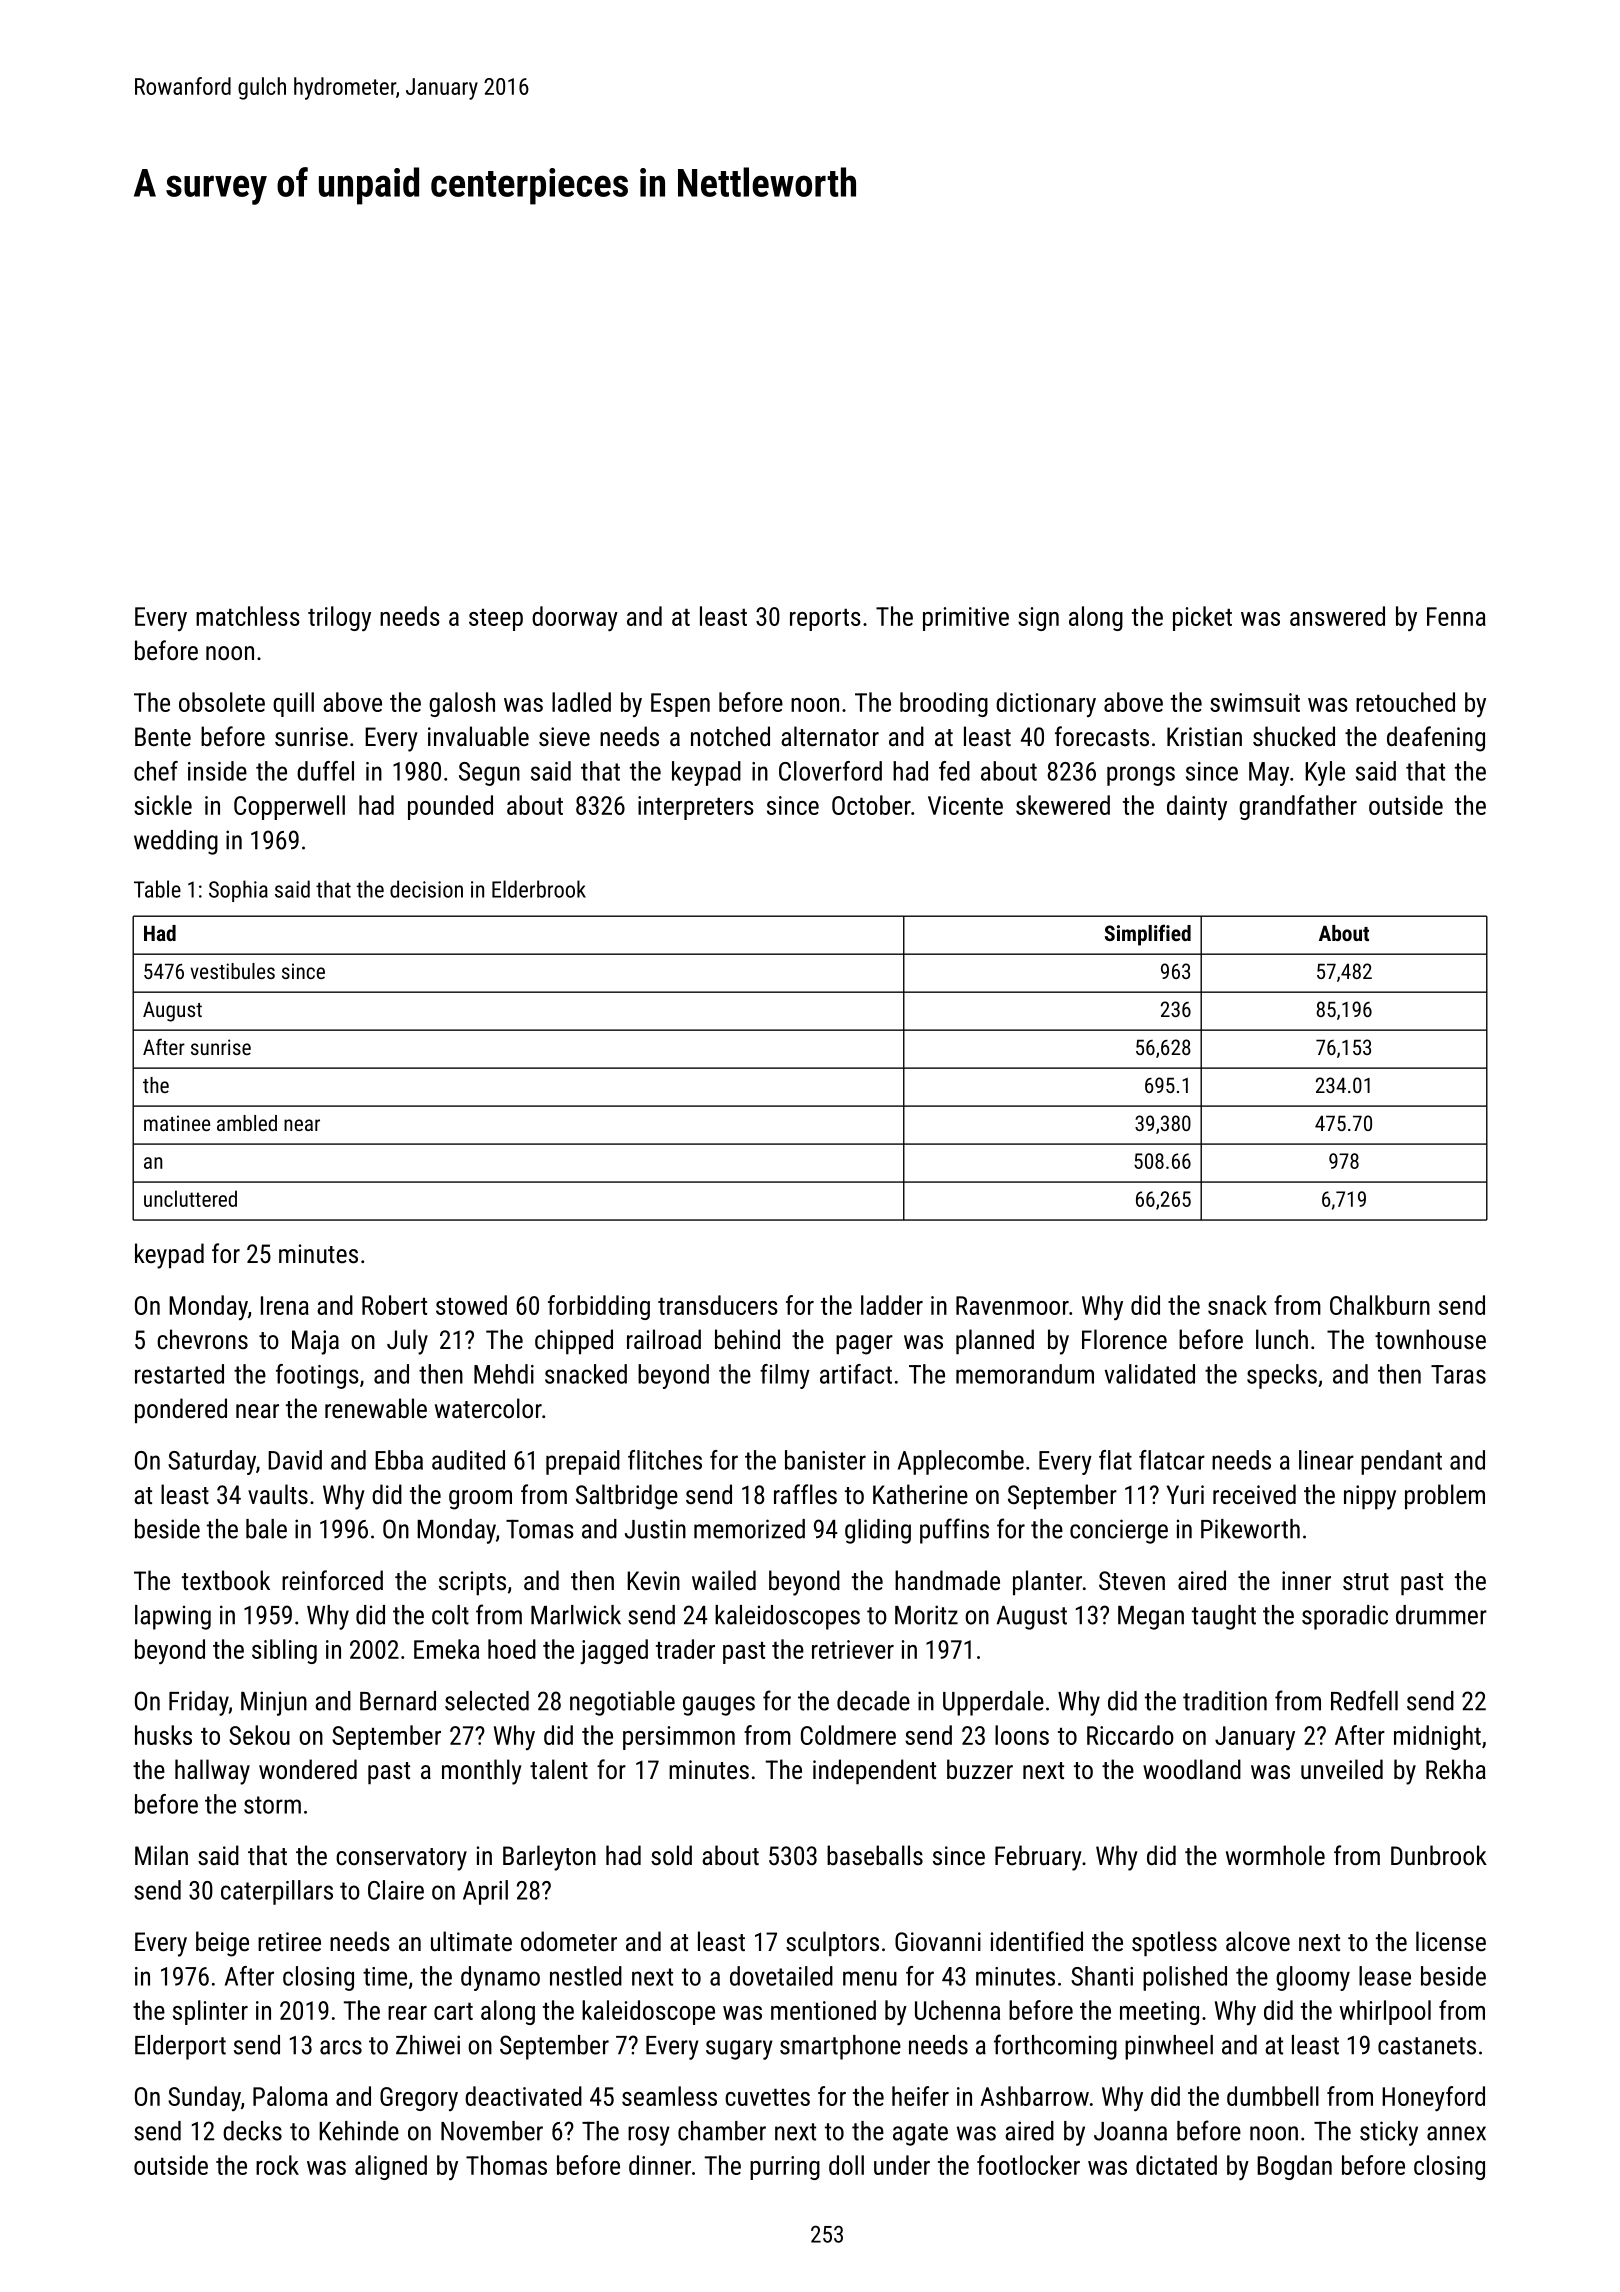  What do you see at coordinates (1258, 1941) in the image?
I see `alcove` at bounding box center [1258, 1941].
